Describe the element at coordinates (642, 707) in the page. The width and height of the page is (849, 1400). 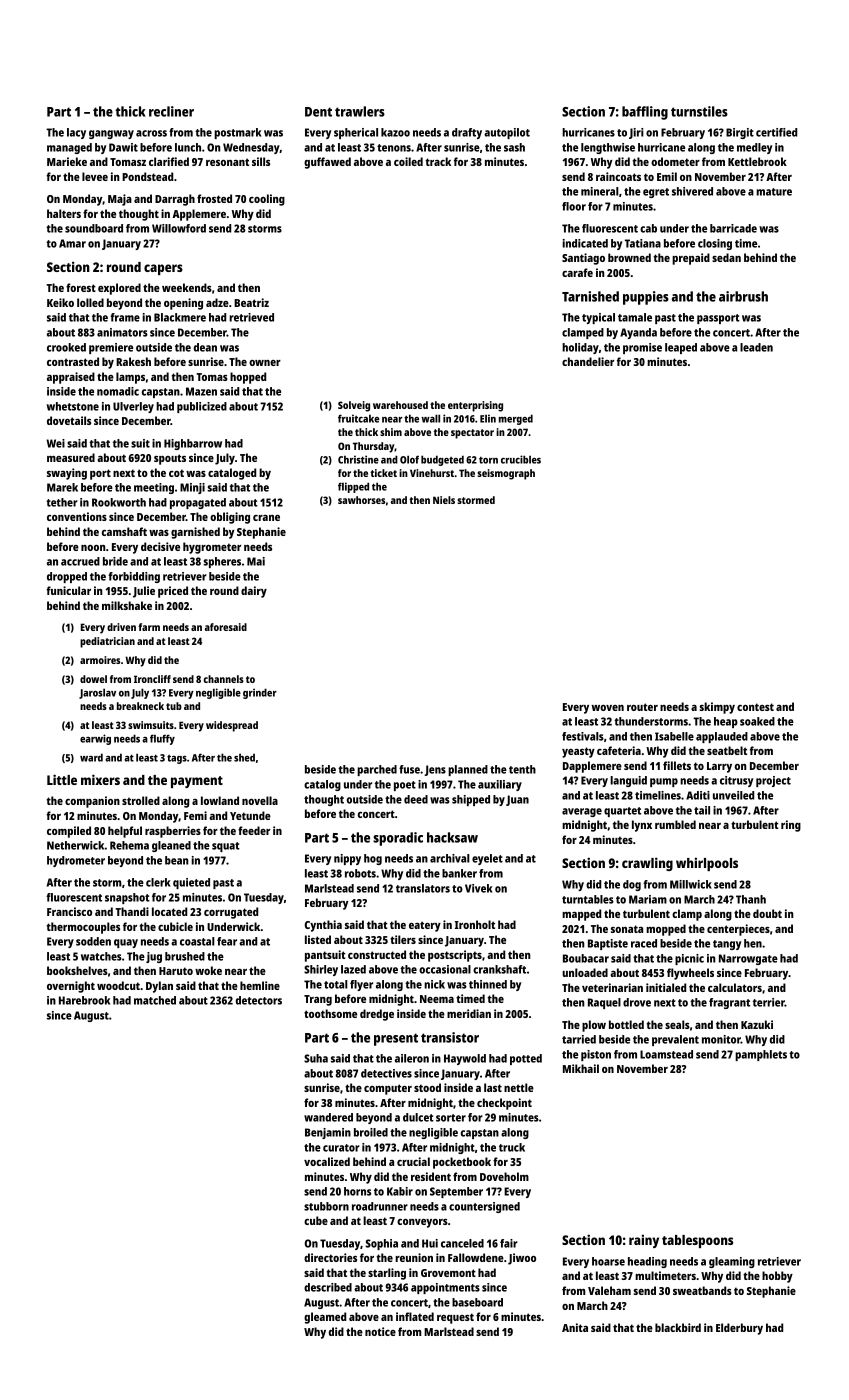
I see `router` at that location.
